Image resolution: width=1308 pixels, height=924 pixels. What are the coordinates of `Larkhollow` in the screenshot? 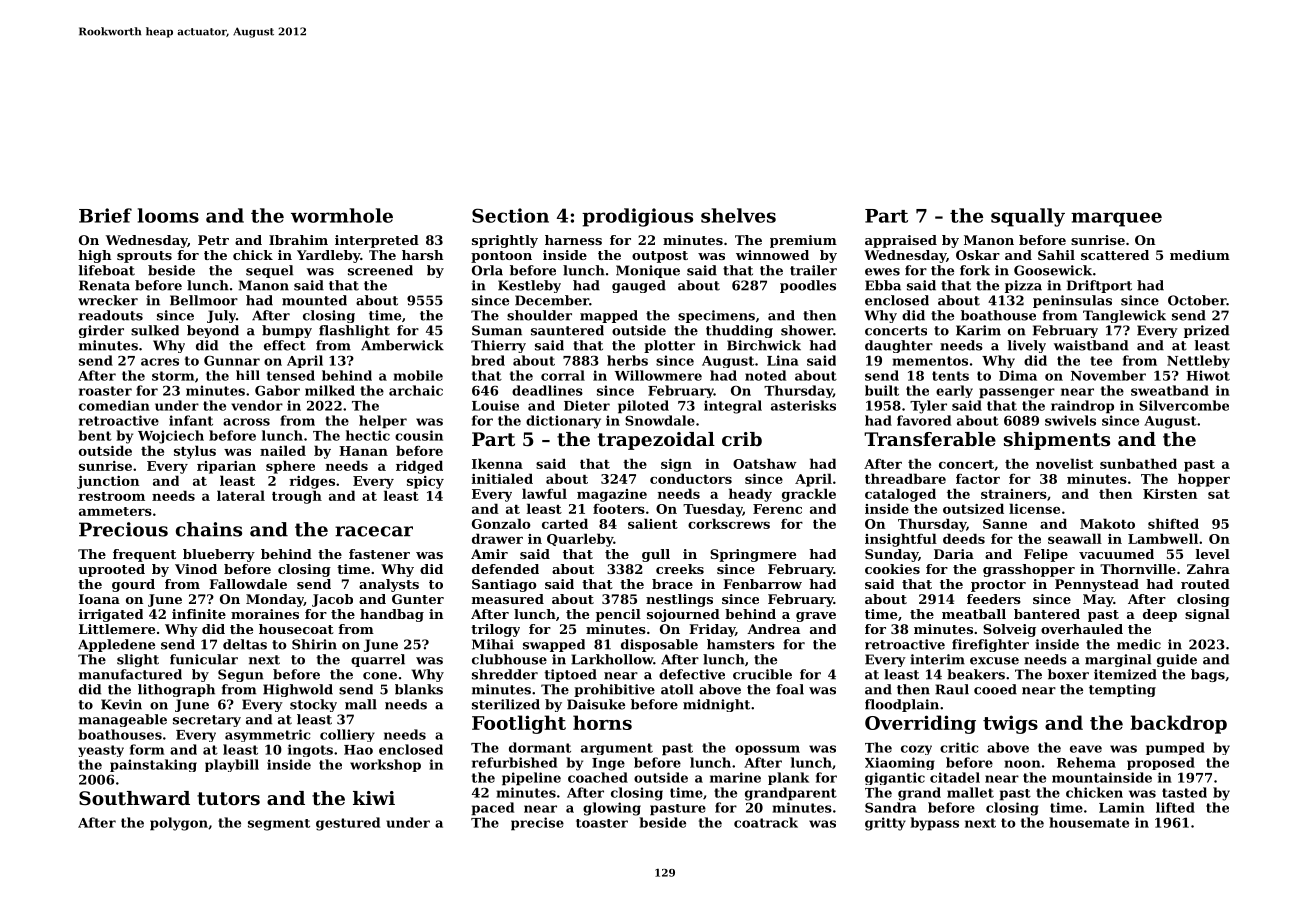 It's located at (612, 659).
